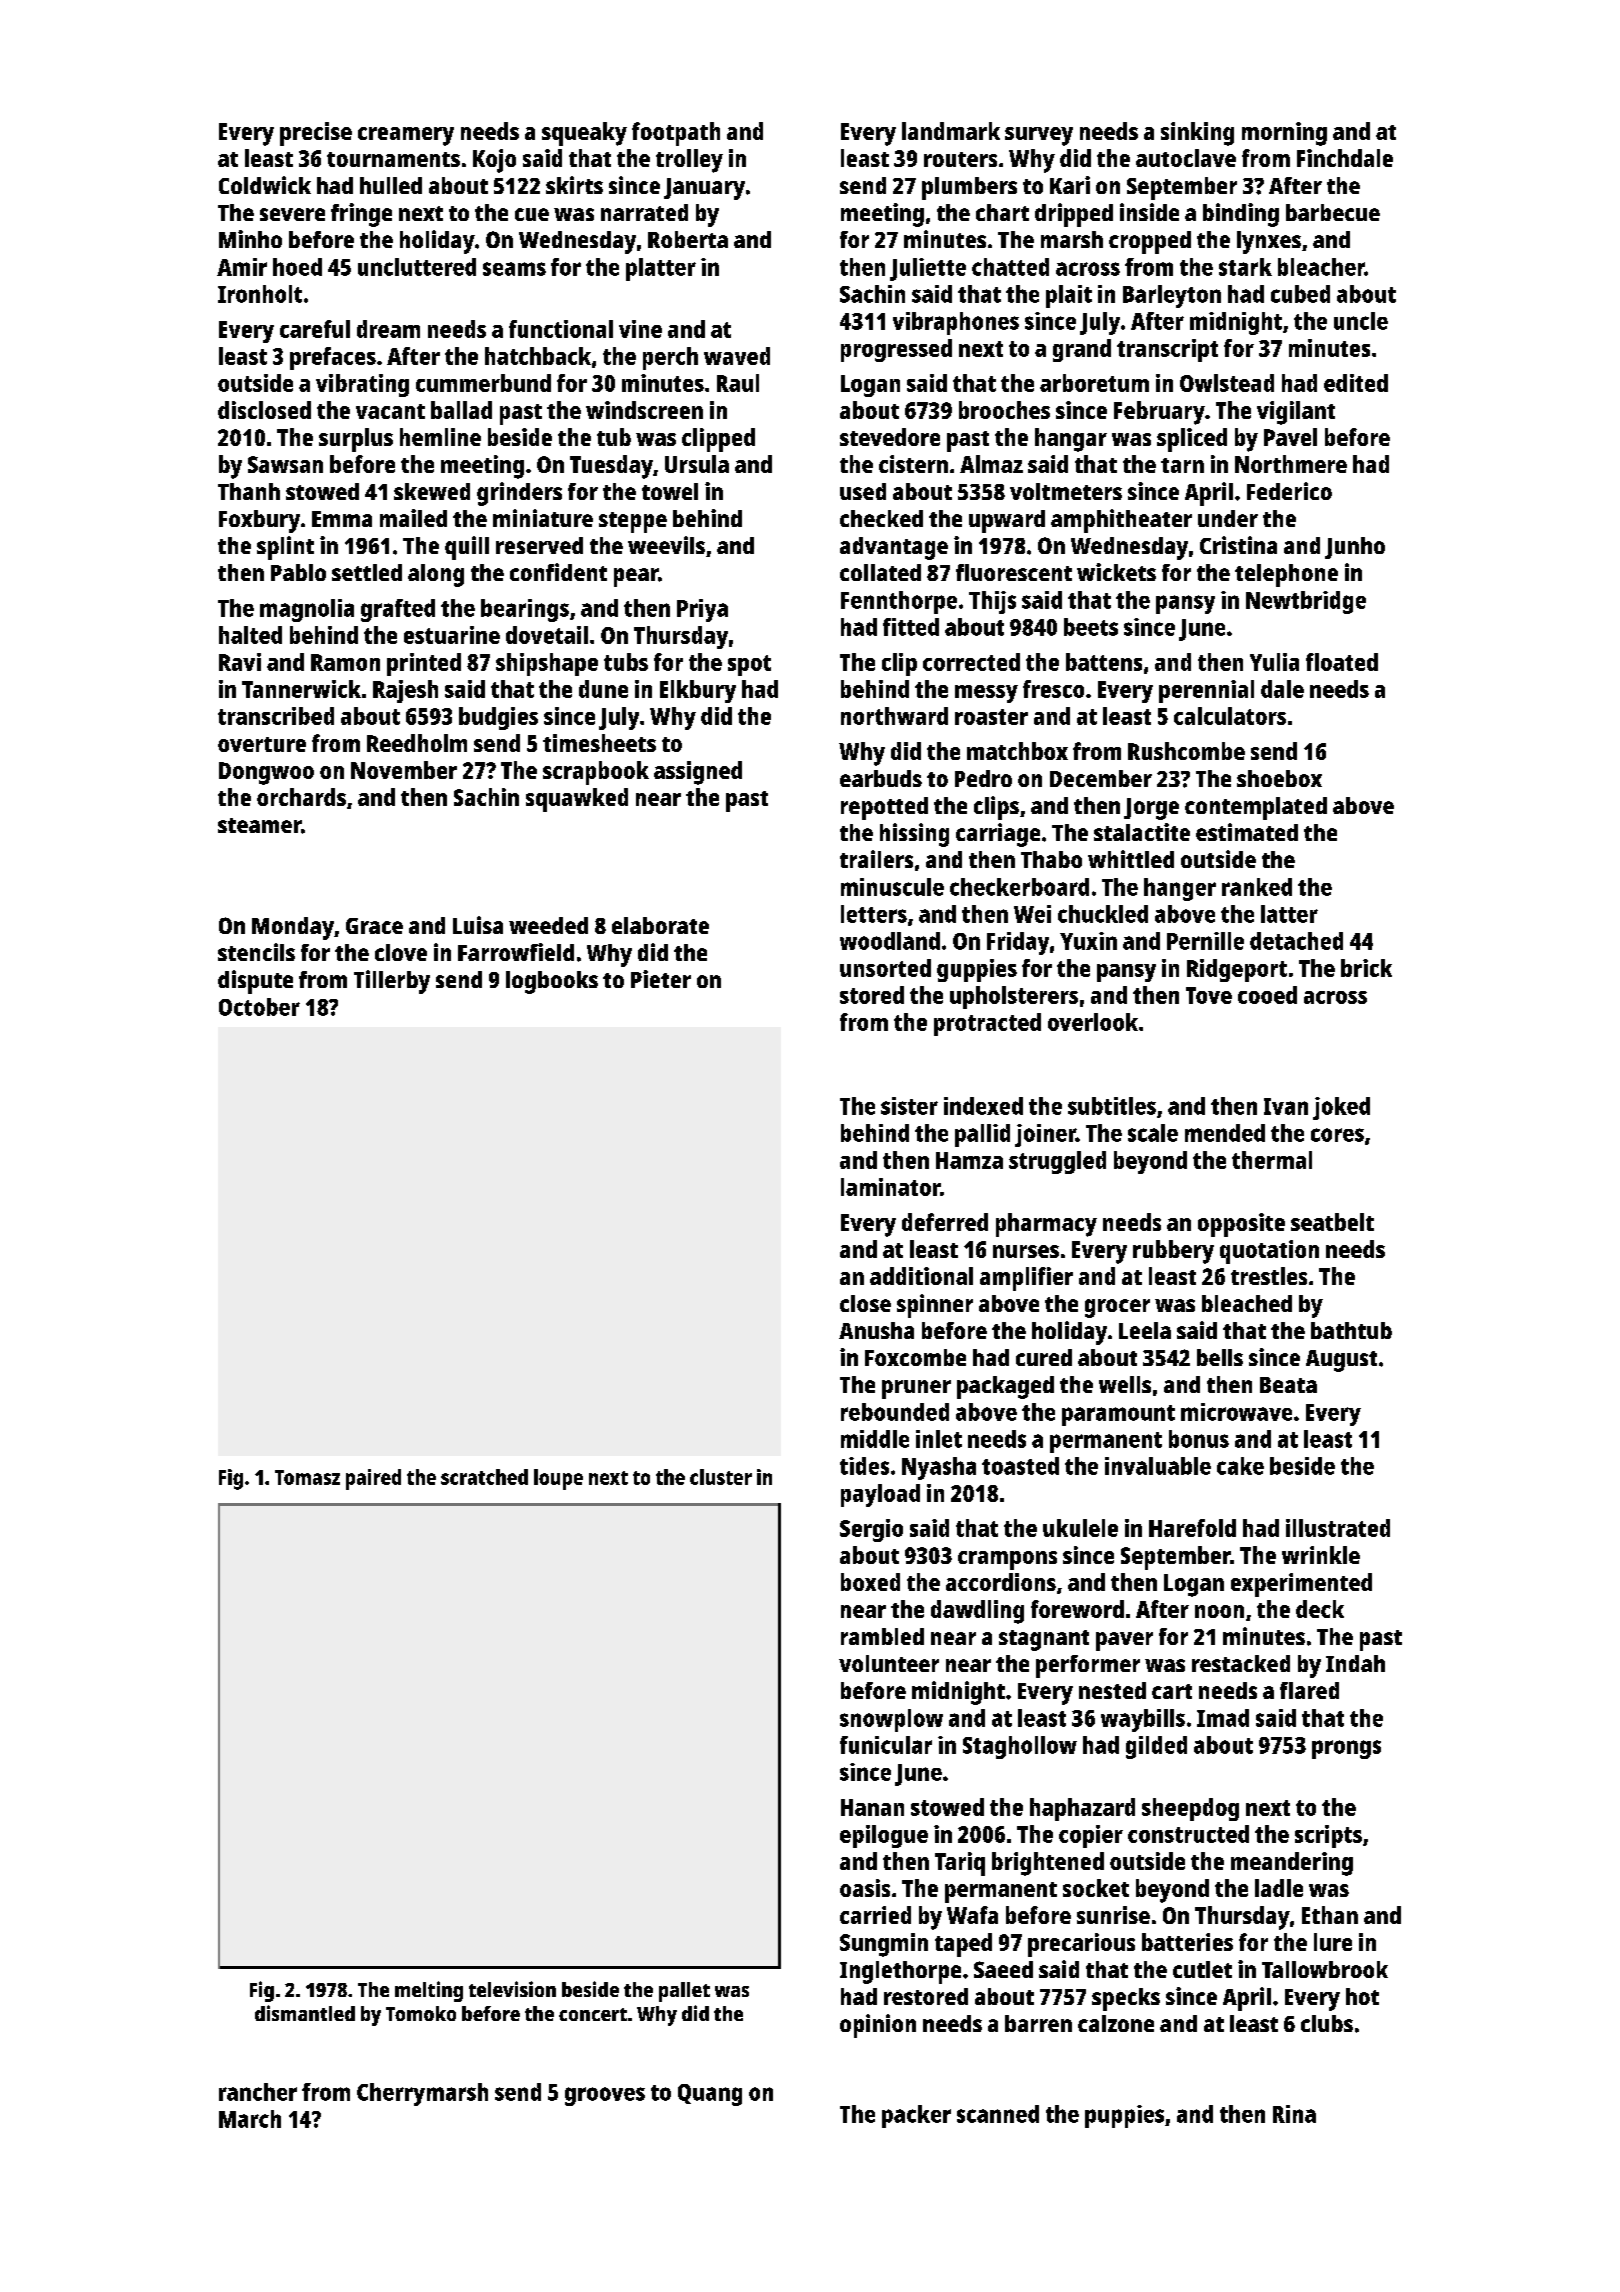 The image size is (1620, 2292). Describe the element at coordinates (884, 1945) in the document. I see `Sungmin` at that location.
